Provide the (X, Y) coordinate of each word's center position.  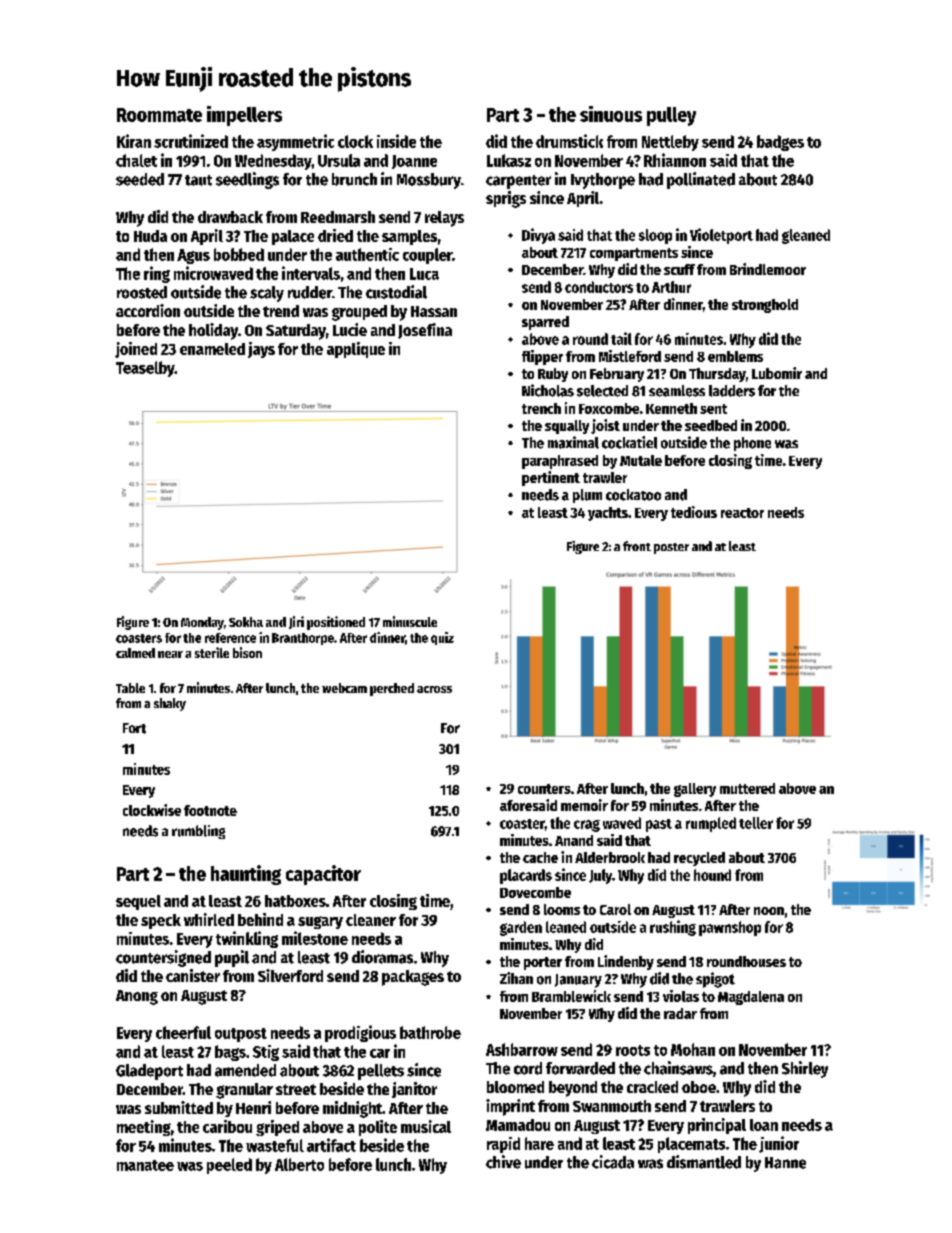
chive (503, 1162)
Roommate (159, 115)
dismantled (704, 1162)
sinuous (611, 114)
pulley (671, 116)
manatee (145, 1165)
